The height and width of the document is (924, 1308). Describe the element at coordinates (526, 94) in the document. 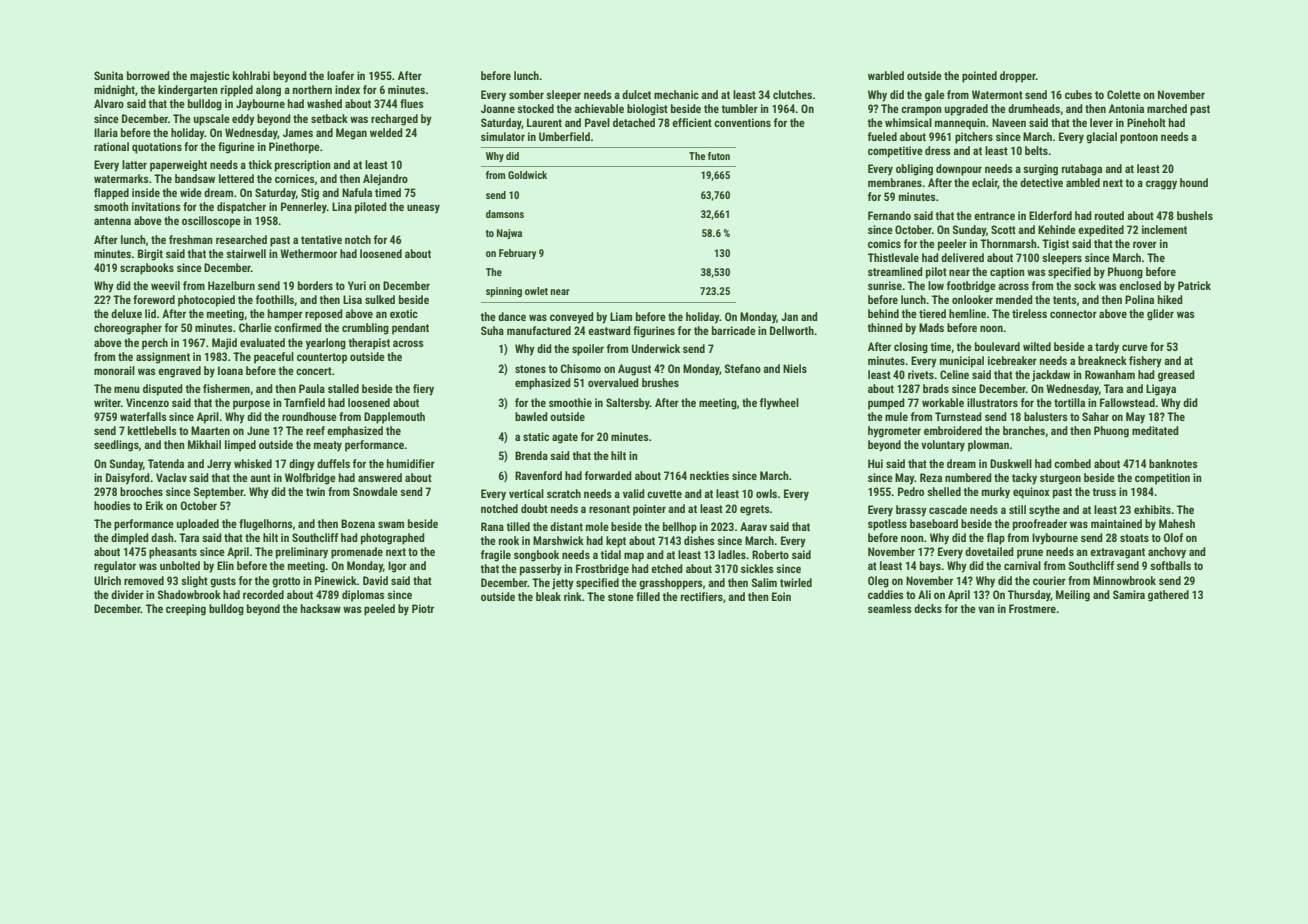

I see `somber` at that location.
